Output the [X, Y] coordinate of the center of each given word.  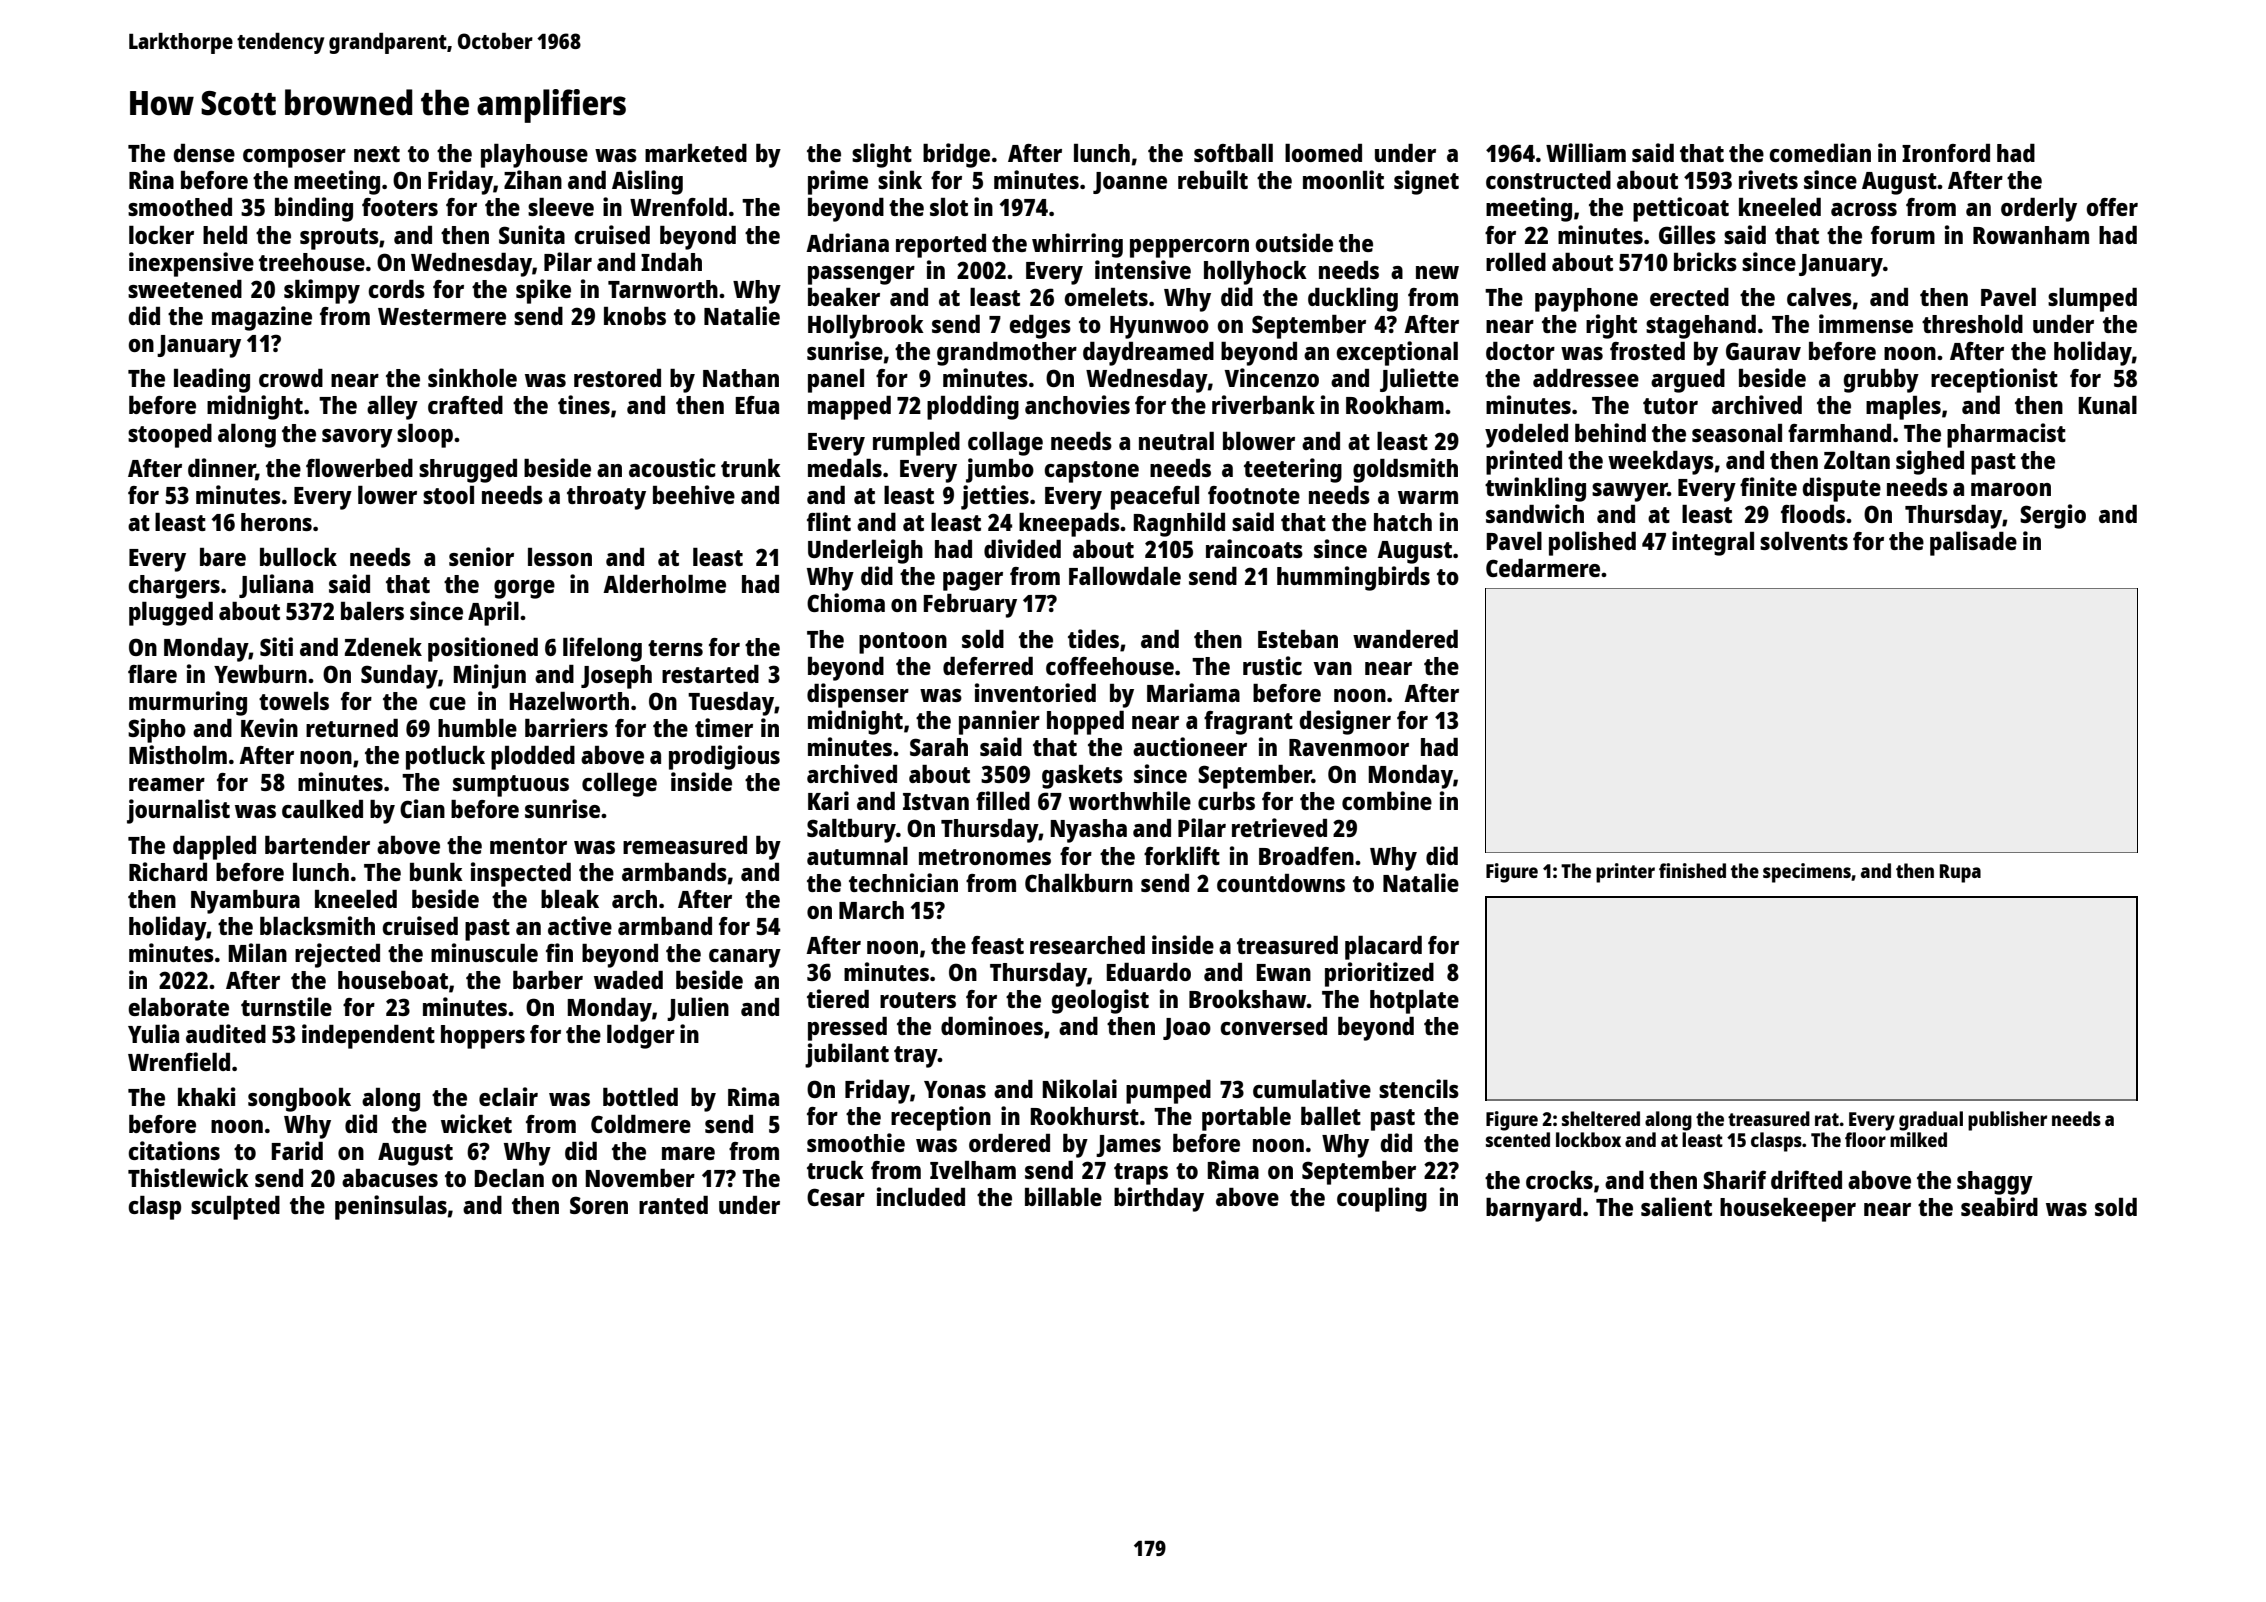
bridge [956, 155]
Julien [698, 1009]
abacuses [390, 1178]
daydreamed [1148, 354]
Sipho [157, 730]
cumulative [1312, 1088]
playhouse [534, 156]
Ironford [1946, 153]
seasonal [1737, 433]
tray [916, 1057]
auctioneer [1190, 746]
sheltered [1601, 1118]
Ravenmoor [1349, 747]
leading [212, 380]
